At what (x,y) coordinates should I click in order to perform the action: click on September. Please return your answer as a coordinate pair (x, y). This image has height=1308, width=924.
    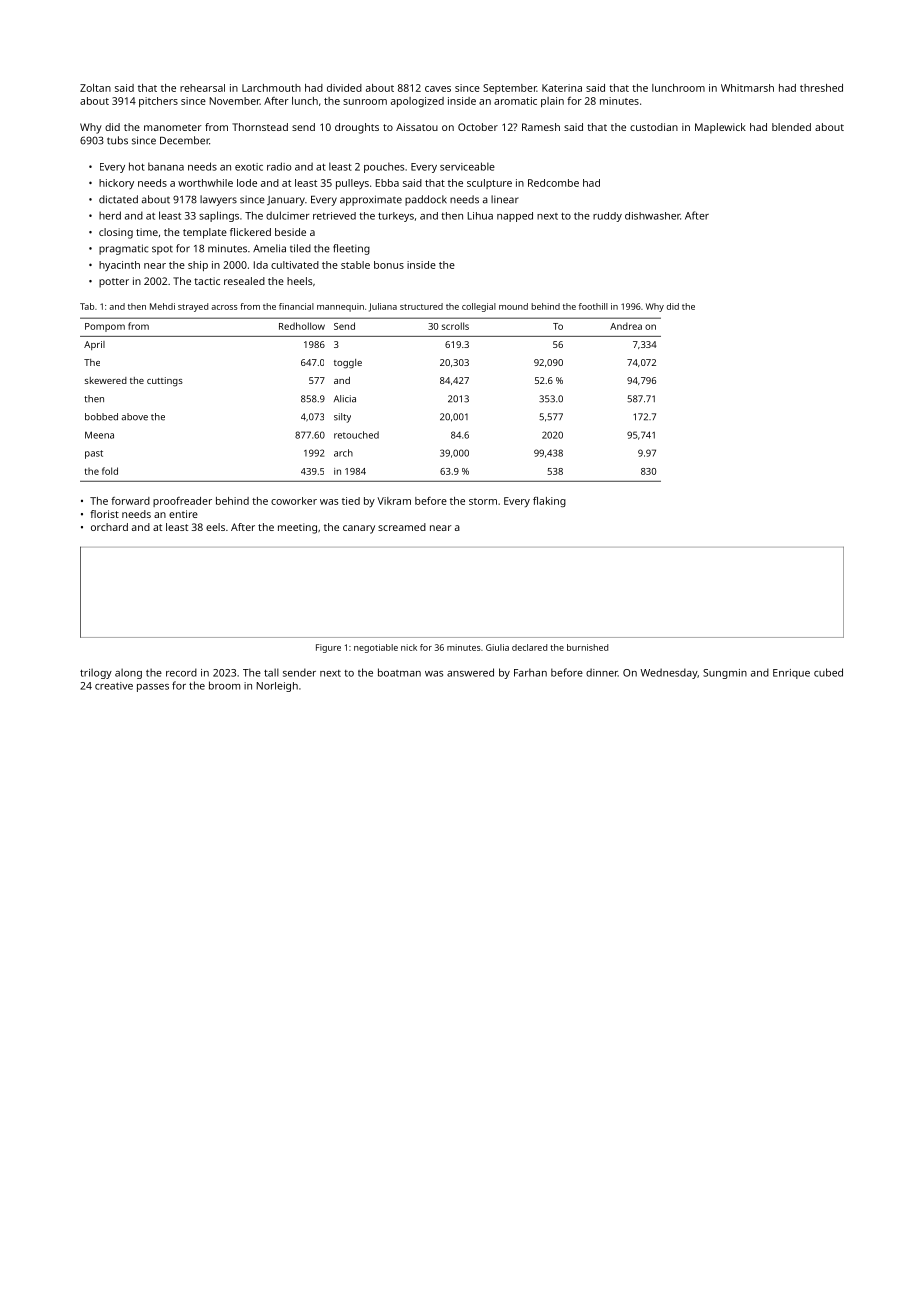
    Looking at the image, I should click on (510, 89).
